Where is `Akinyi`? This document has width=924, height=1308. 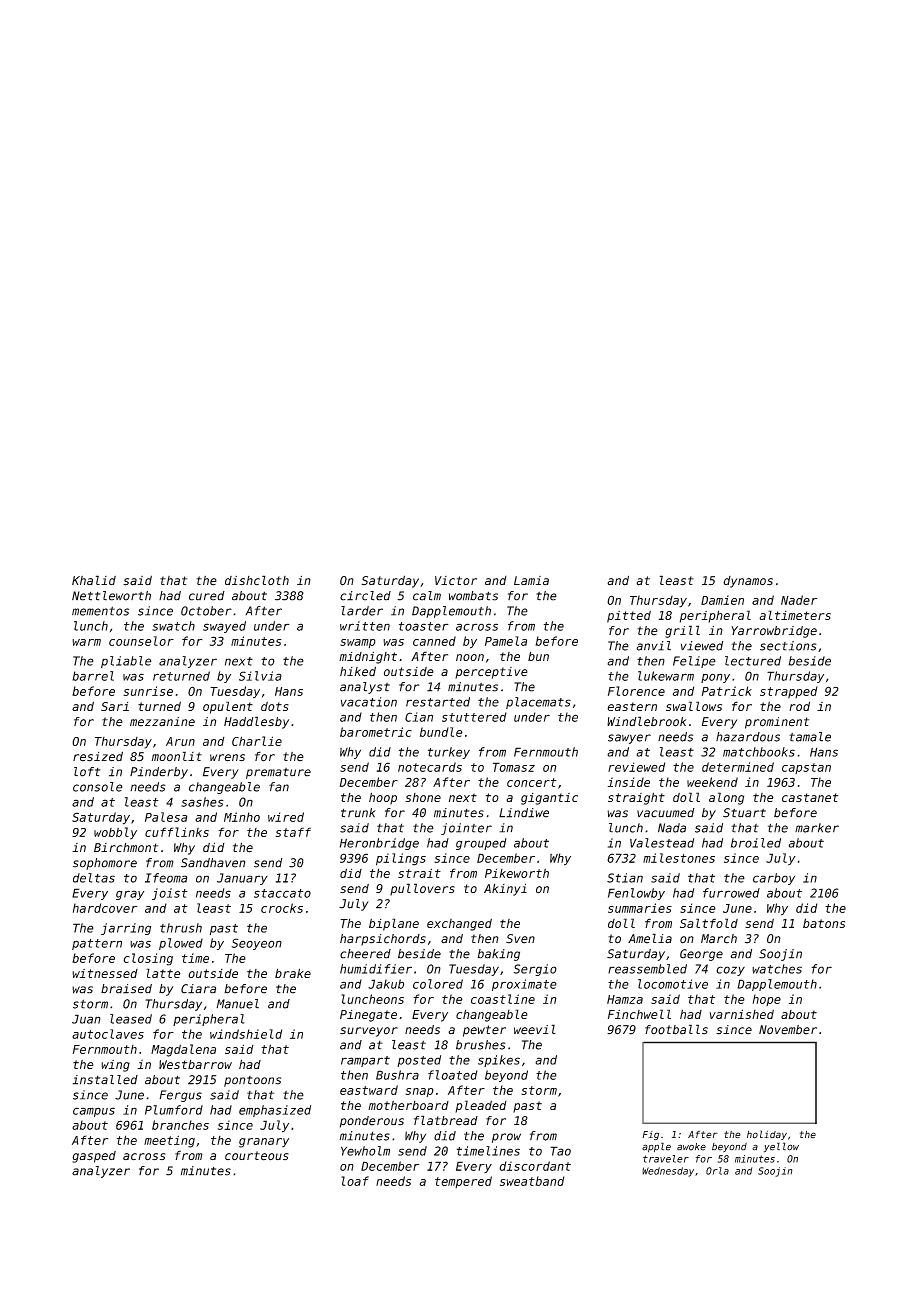 Akinyi is located at coordinates (505, 889).
